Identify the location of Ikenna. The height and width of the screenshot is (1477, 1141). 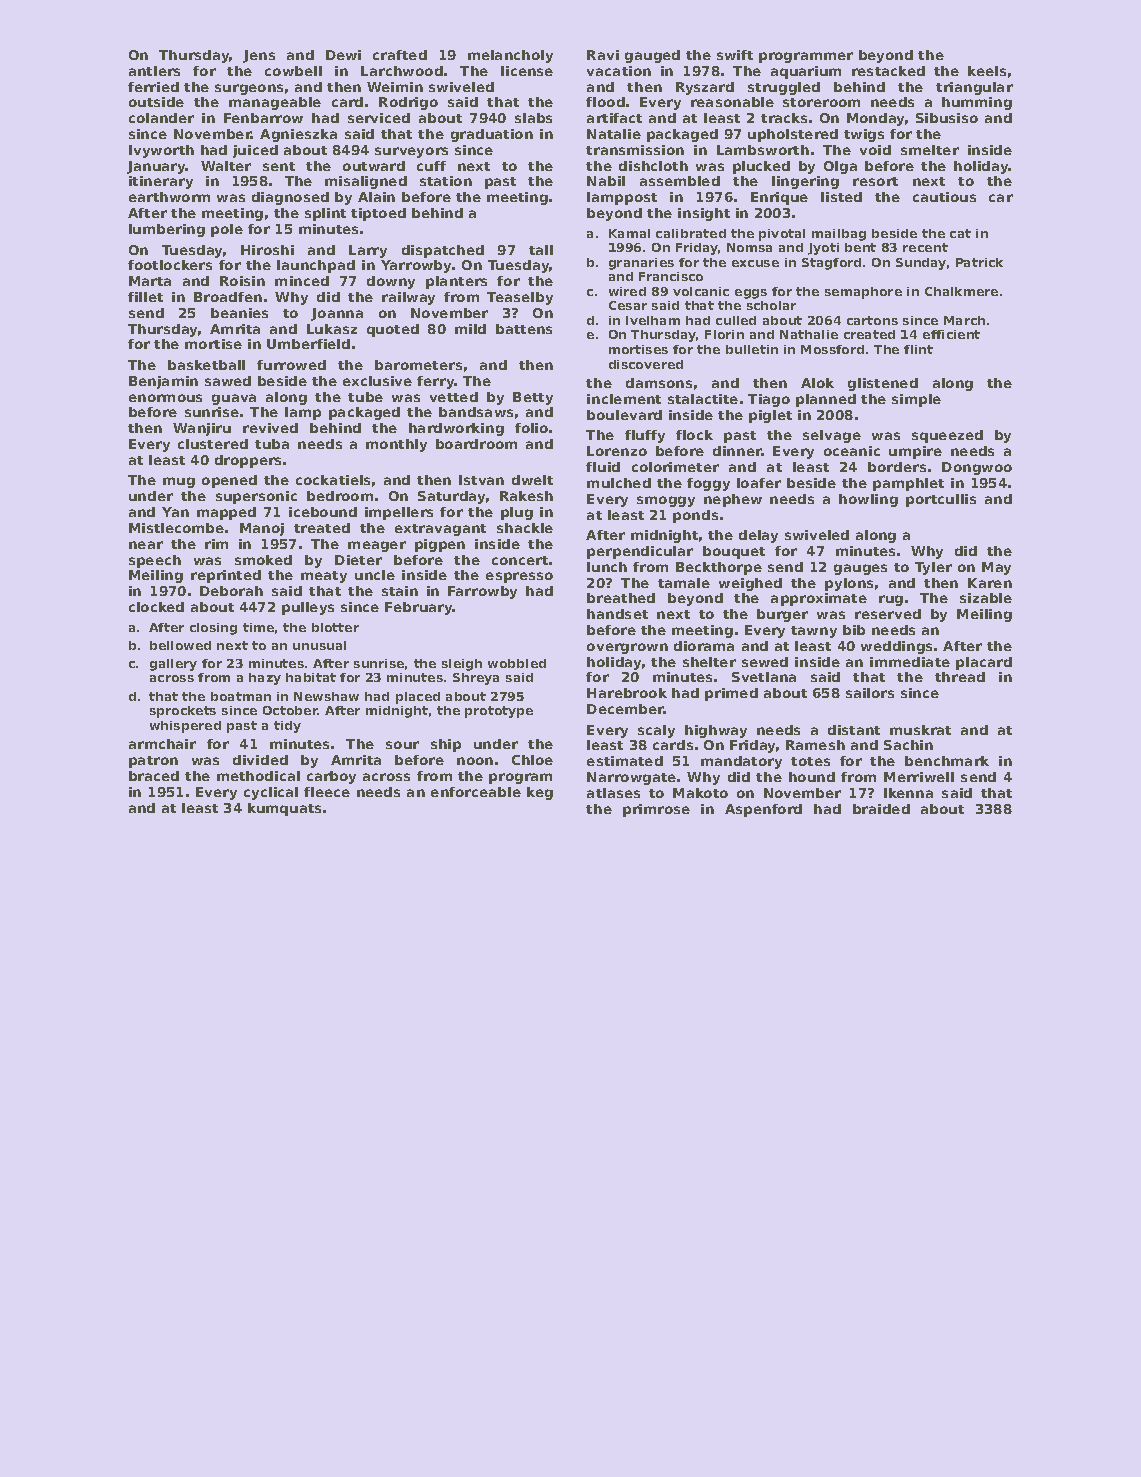
(908, 793).
